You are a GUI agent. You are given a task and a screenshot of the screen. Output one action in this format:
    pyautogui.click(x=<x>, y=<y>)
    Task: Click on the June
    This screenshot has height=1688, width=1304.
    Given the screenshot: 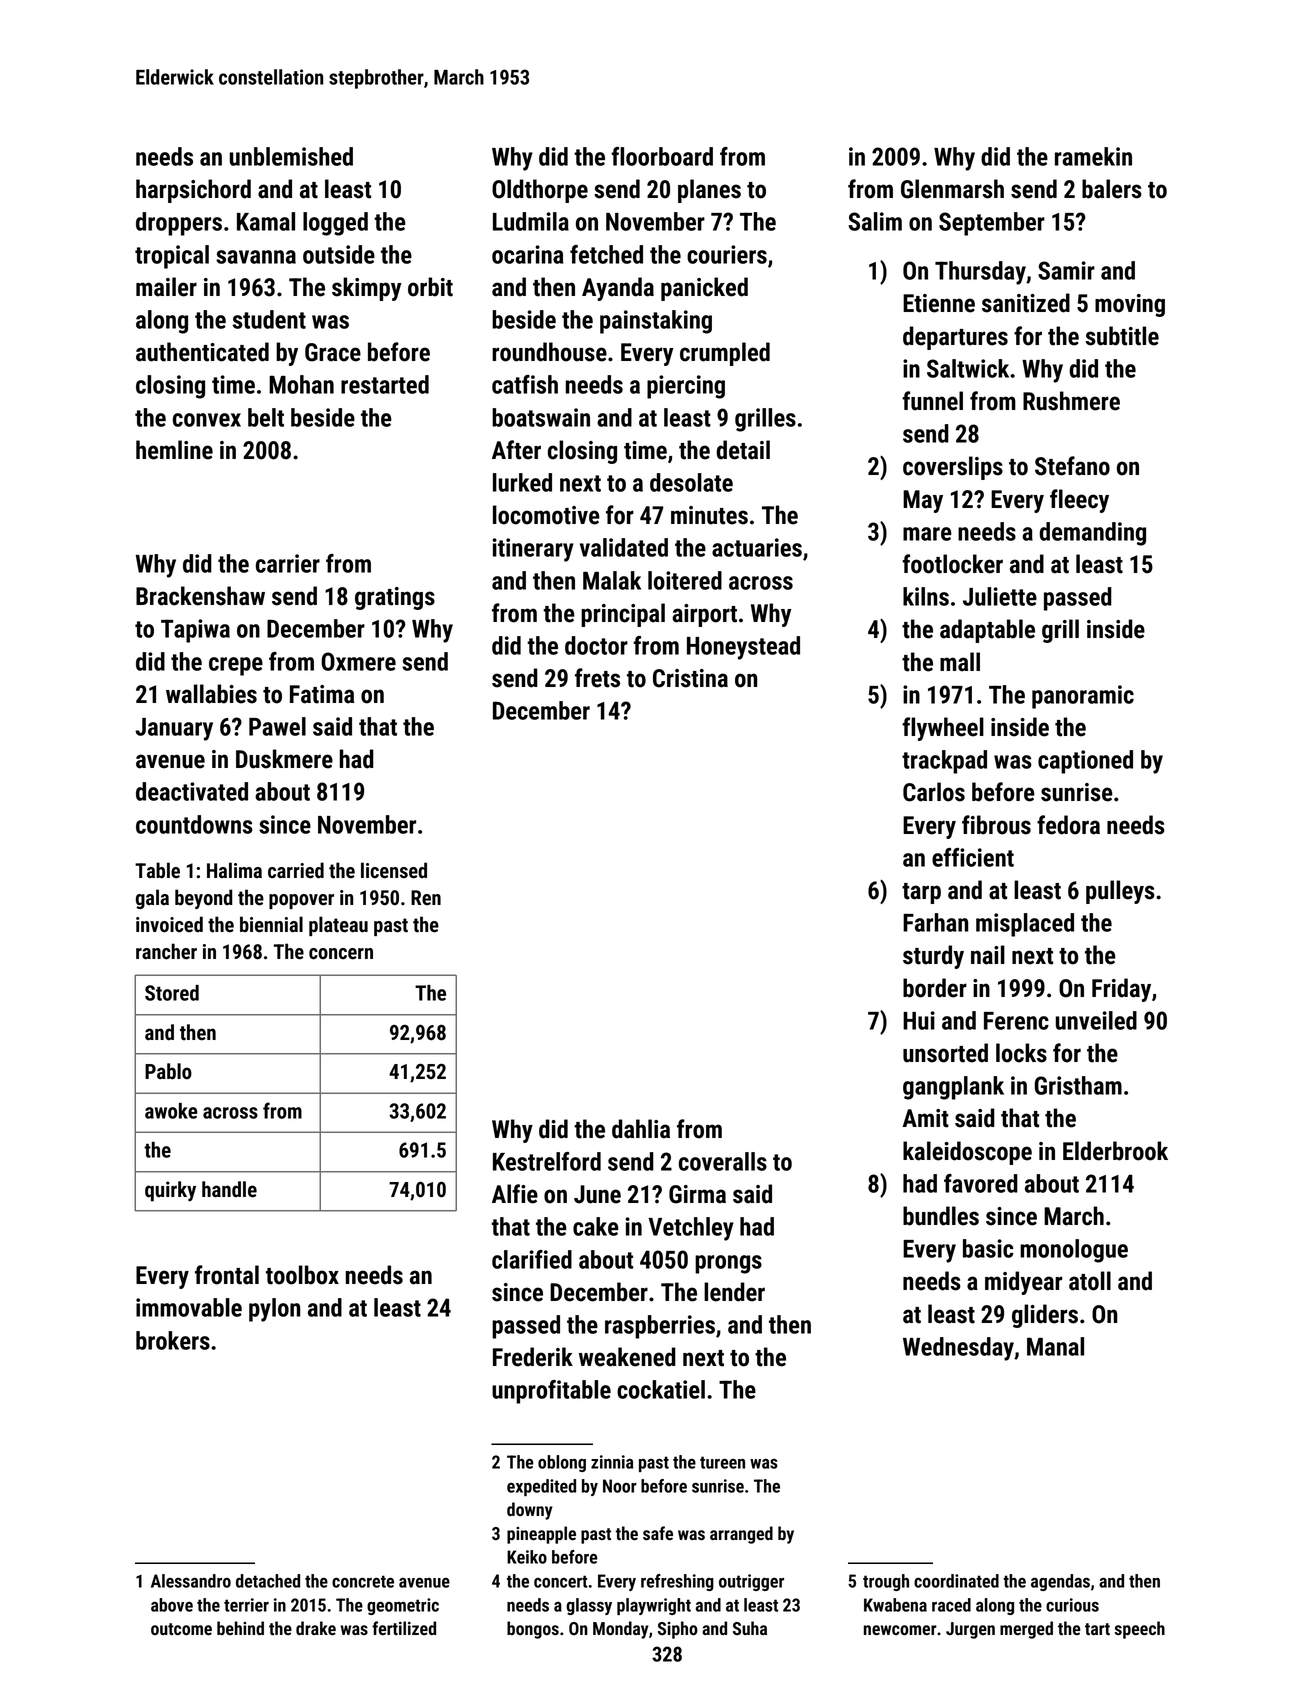 What is the action you would take?
    pyautogui.click(x=597, y=1194)
